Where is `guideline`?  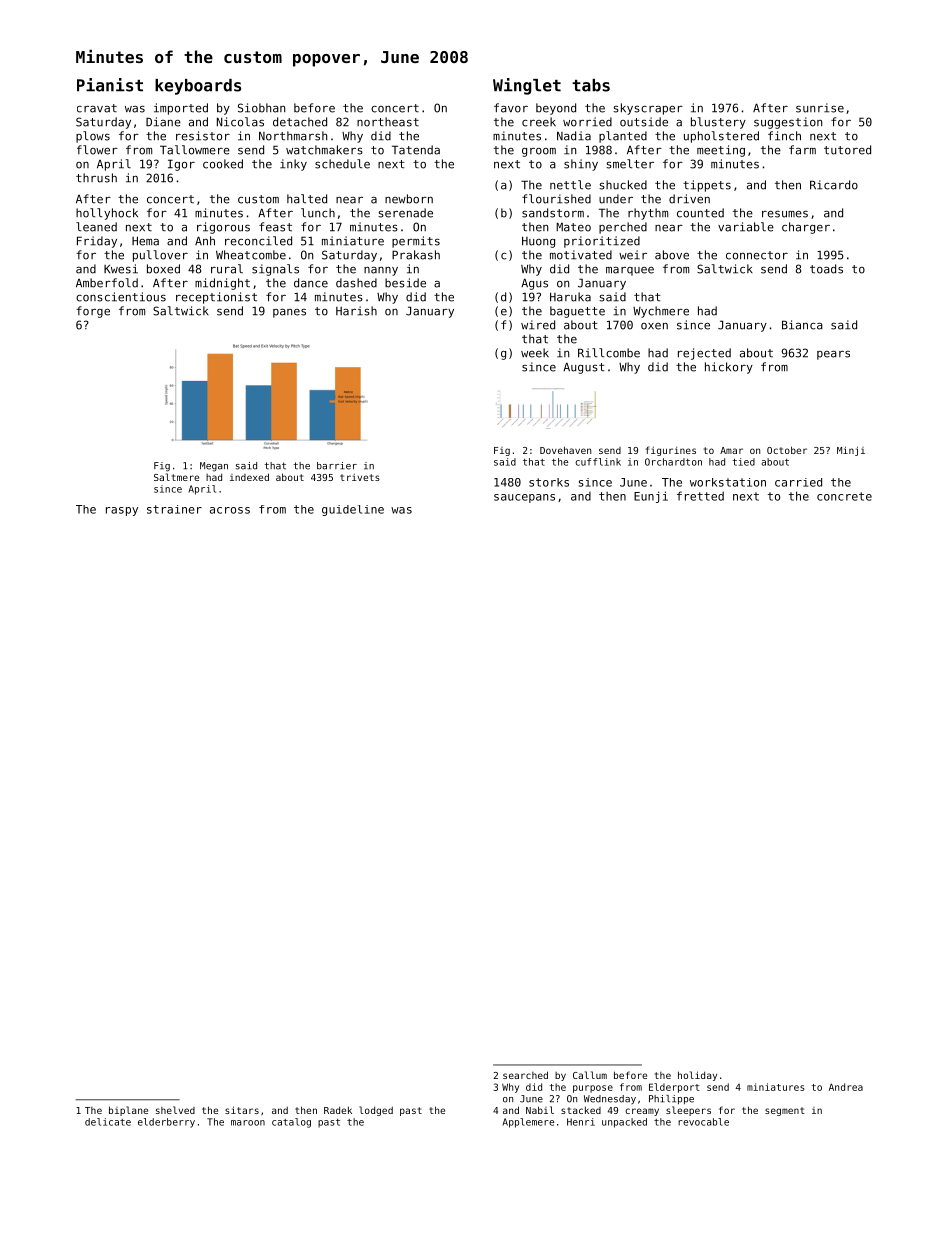
guideline is located at coordinates (353, 510).
